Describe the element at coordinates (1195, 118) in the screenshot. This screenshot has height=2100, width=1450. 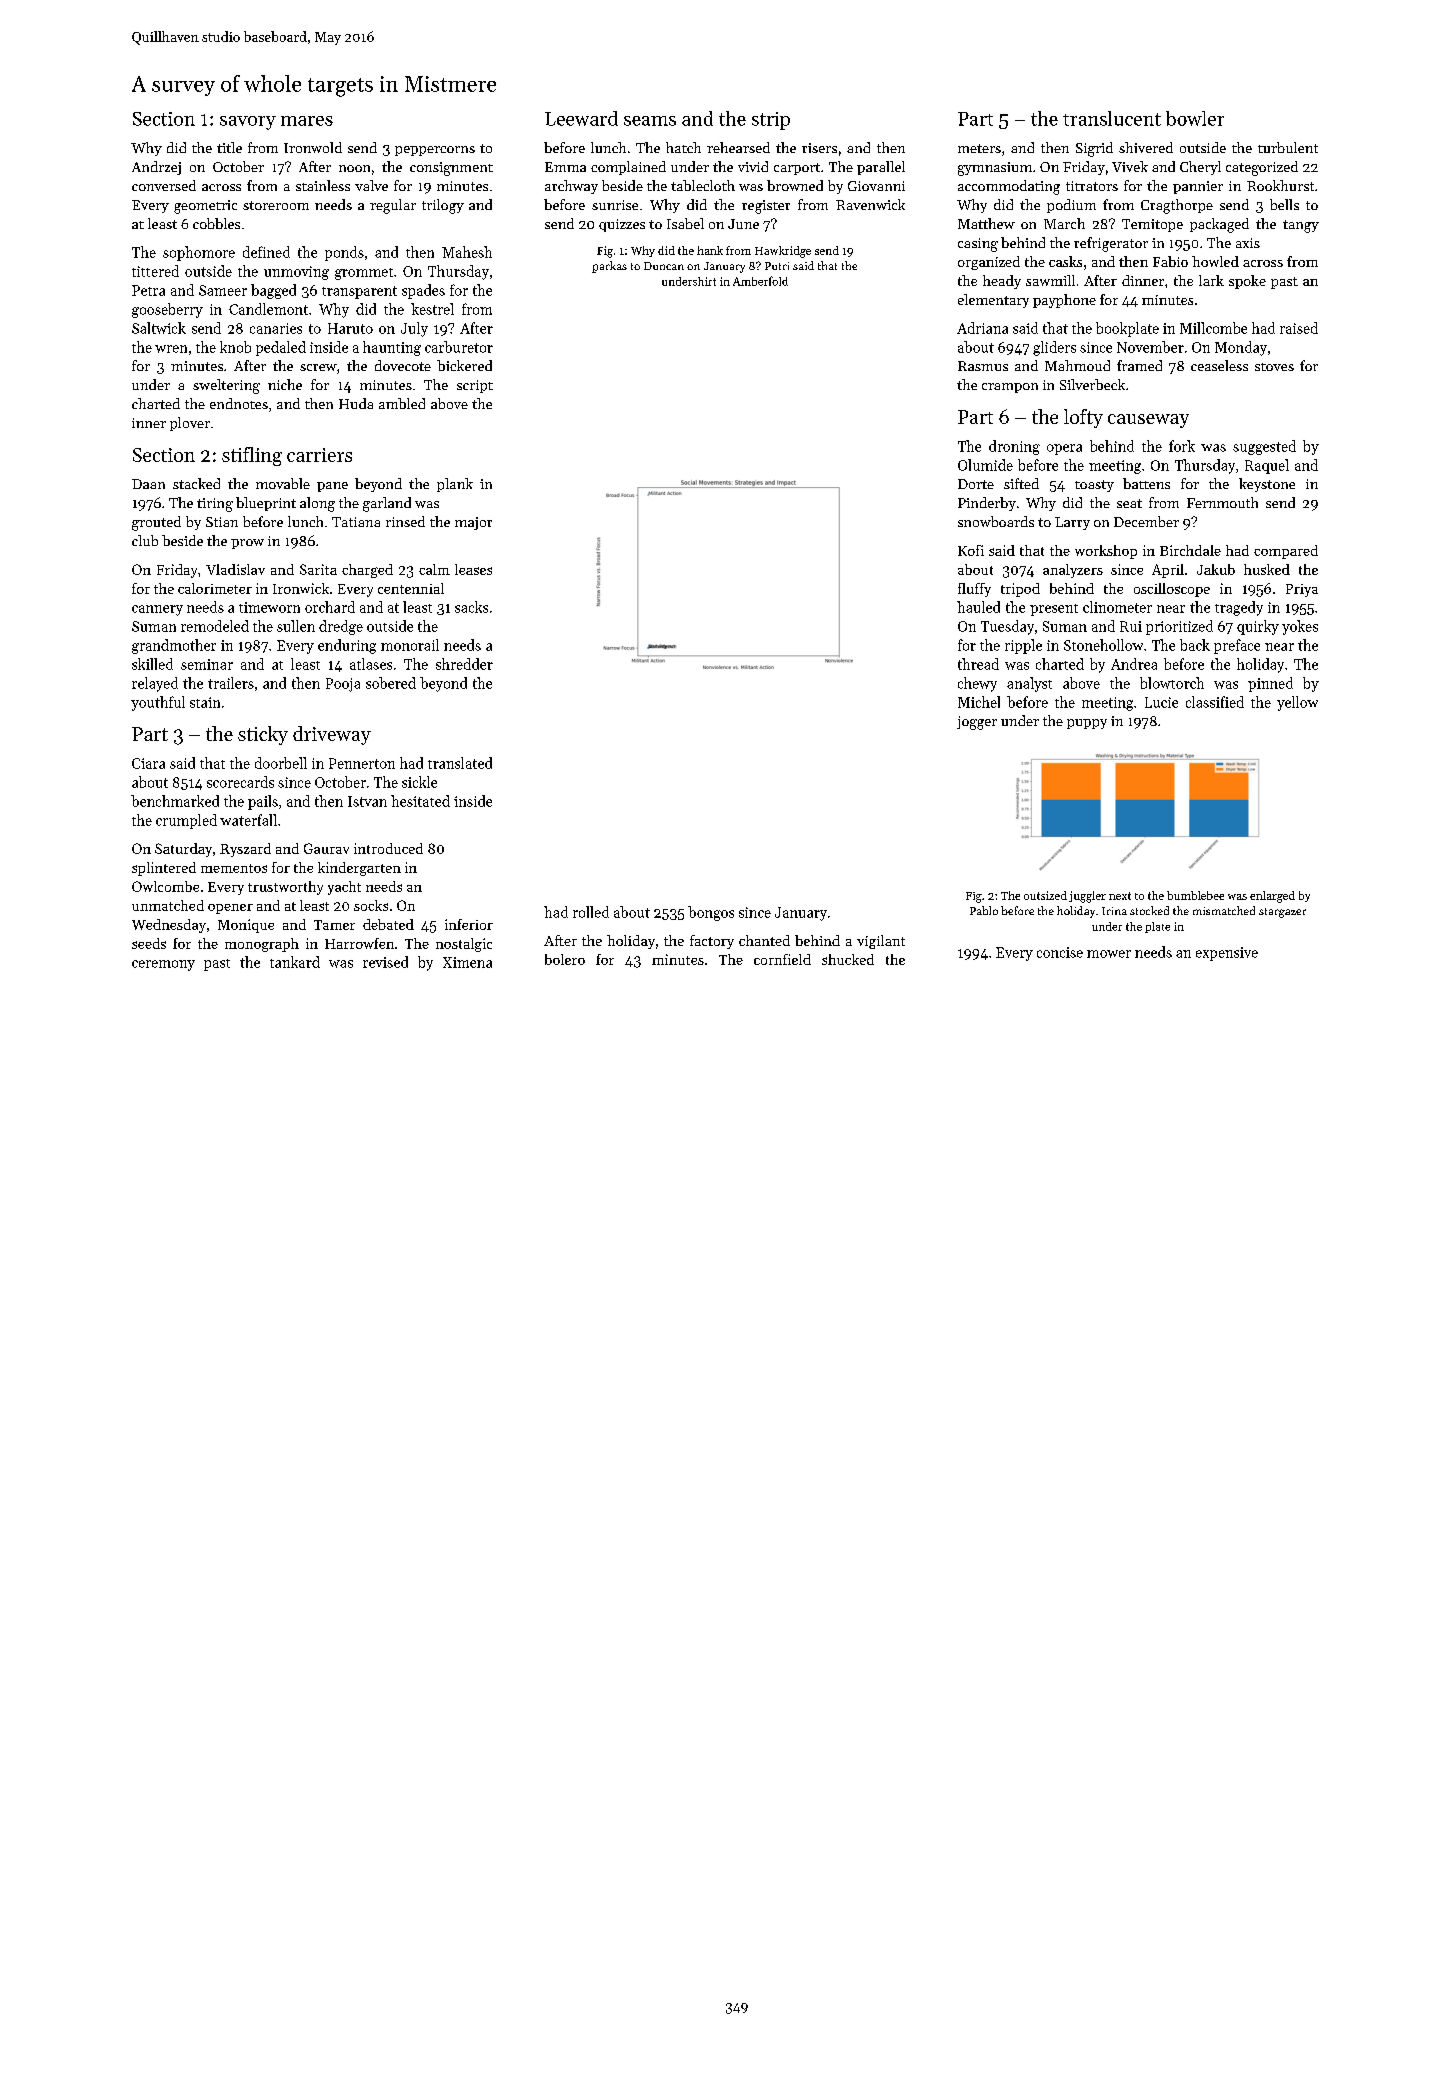
I see `bowler` at that location.
